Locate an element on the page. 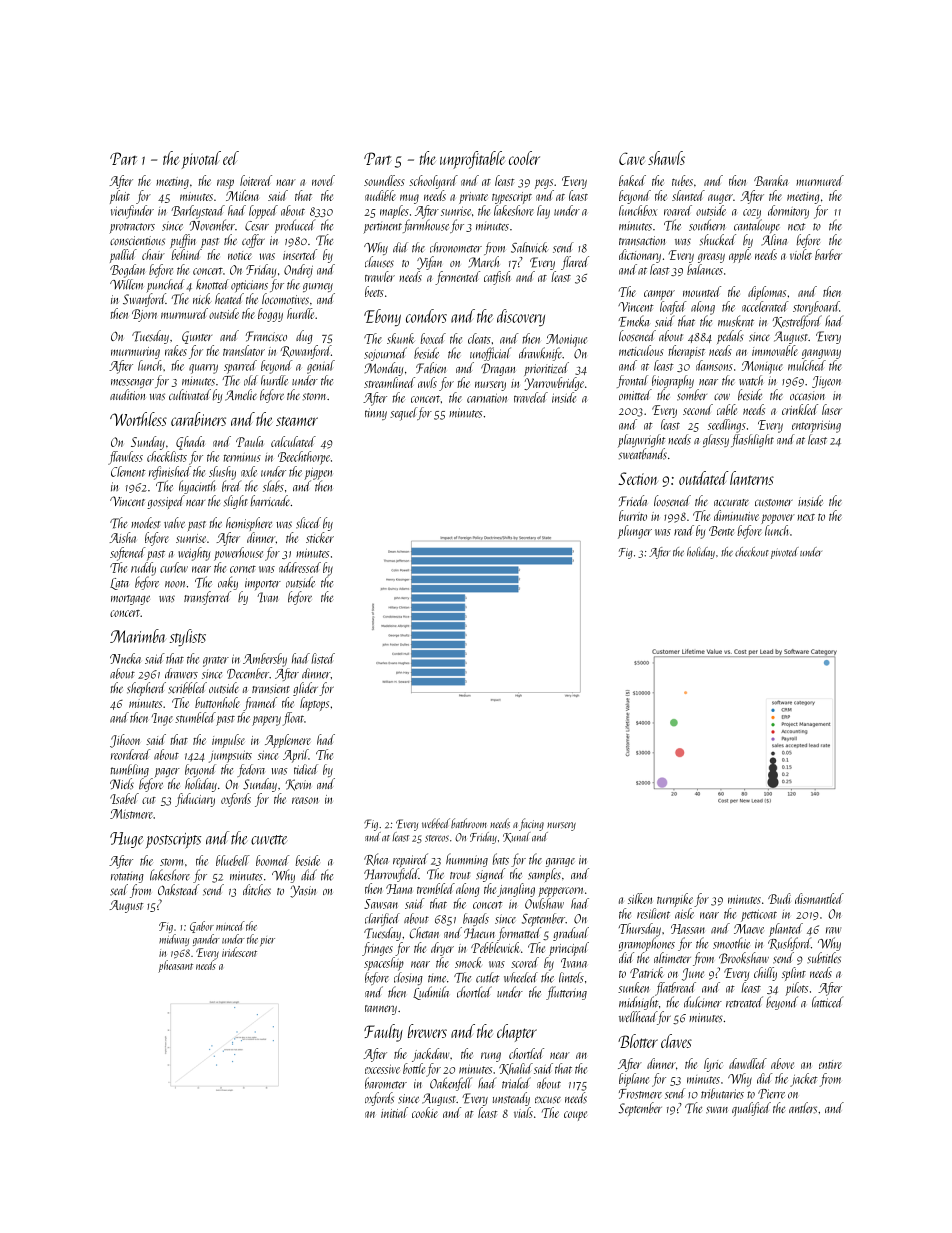 This image has width=952, height=1233. drawknife is located at coordinates (540, 354).
